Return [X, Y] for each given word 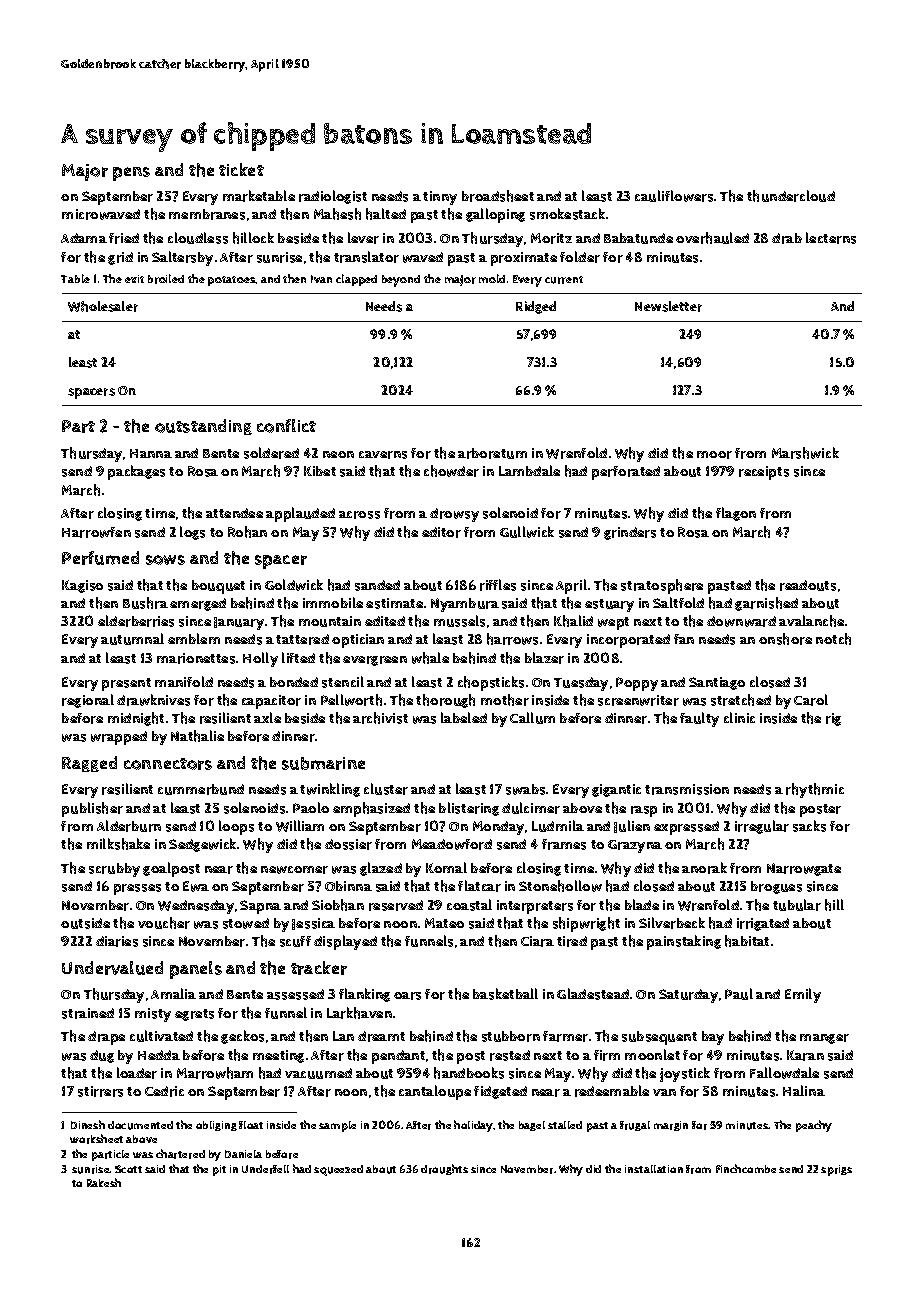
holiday [474, 1126]
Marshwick [805, 453]
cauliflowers [674, 196]
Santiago [717, 683]
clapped [356, 280]
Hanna [151, 453]
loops [236, 827]
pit [219, 1170]
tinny [440, 198]
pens [131, 174]
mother [505, 700]
